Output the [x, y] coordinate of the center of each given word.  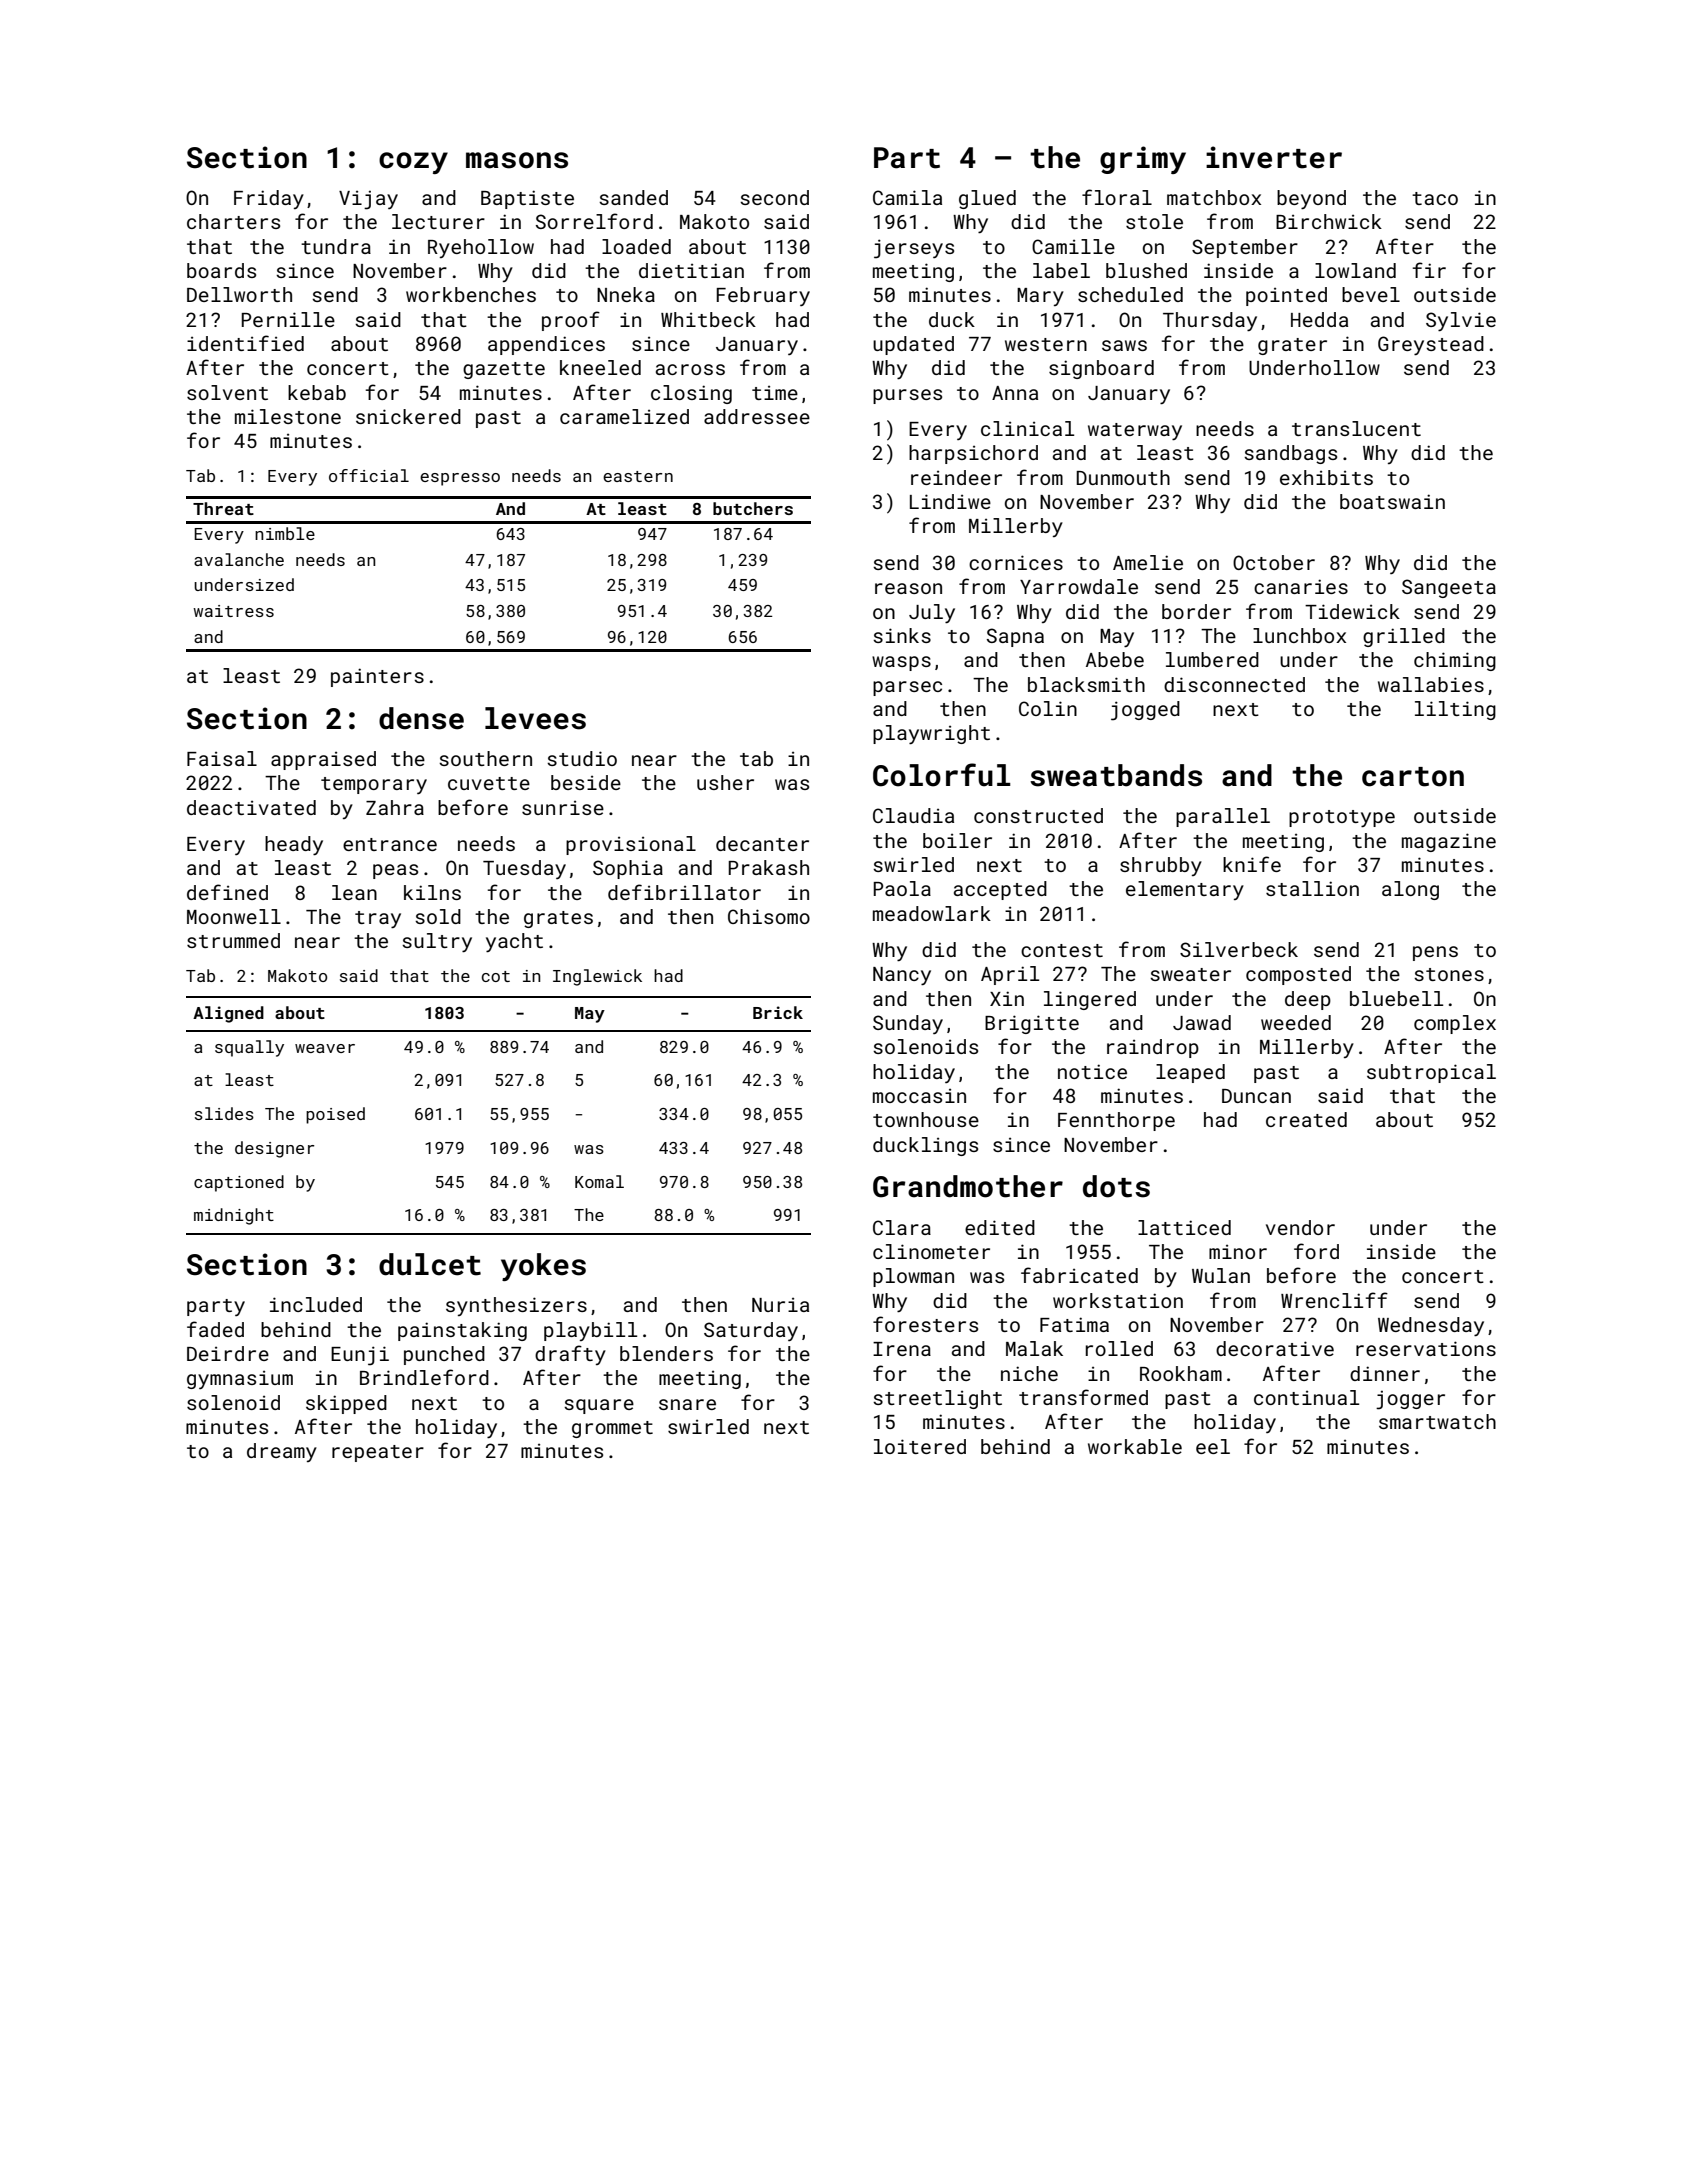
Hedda [1319, 319]
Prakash [769, 867]
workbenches [471, 294]
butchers [753, 508]
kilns [432, 892]
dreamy [282, 1452]
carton [1413, 777]
